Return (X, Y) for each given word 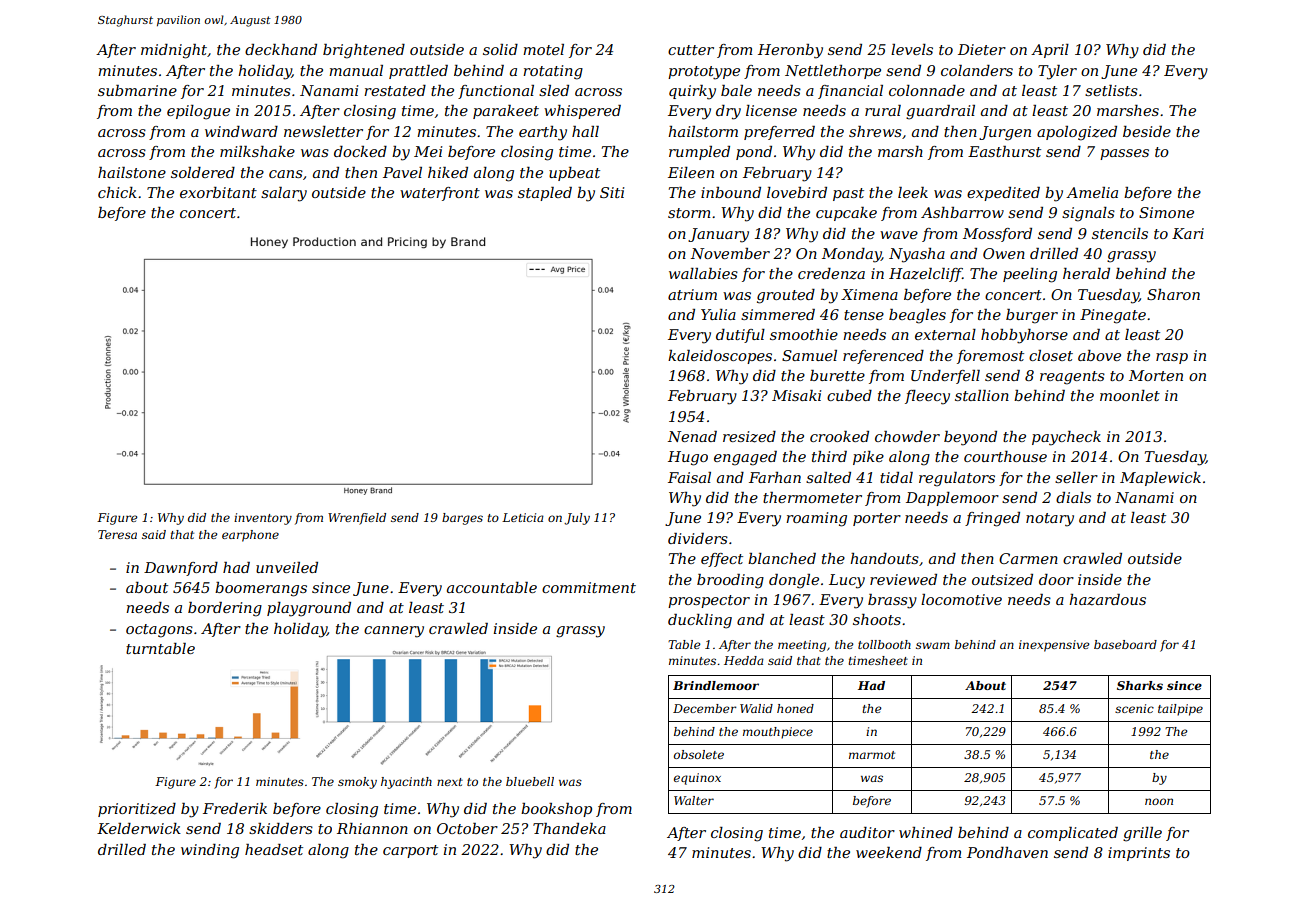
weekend (889, 852)
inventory (263, 519)
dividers (698, 538)
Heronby (790, 51)
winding (210, 851)
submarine (137, 90)
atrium (692, 294)
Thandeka (569, 828)
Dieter (982, 49)
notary (1050, 520)
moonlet (1130, 395)
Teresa (117, 534)
